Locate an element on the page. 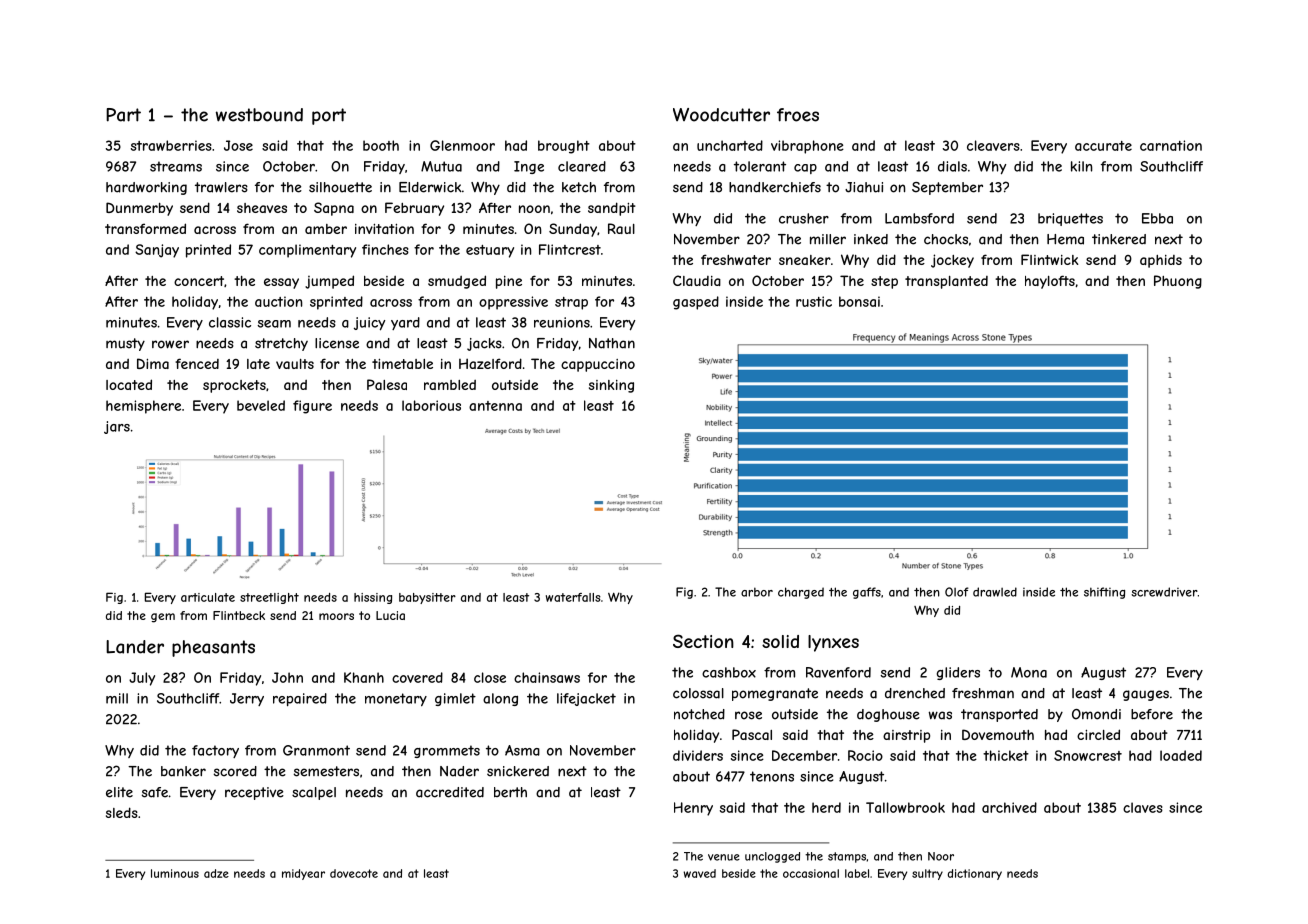 The width and height of the document is (1308, 924). notched is located at coordinates (699, 714).
